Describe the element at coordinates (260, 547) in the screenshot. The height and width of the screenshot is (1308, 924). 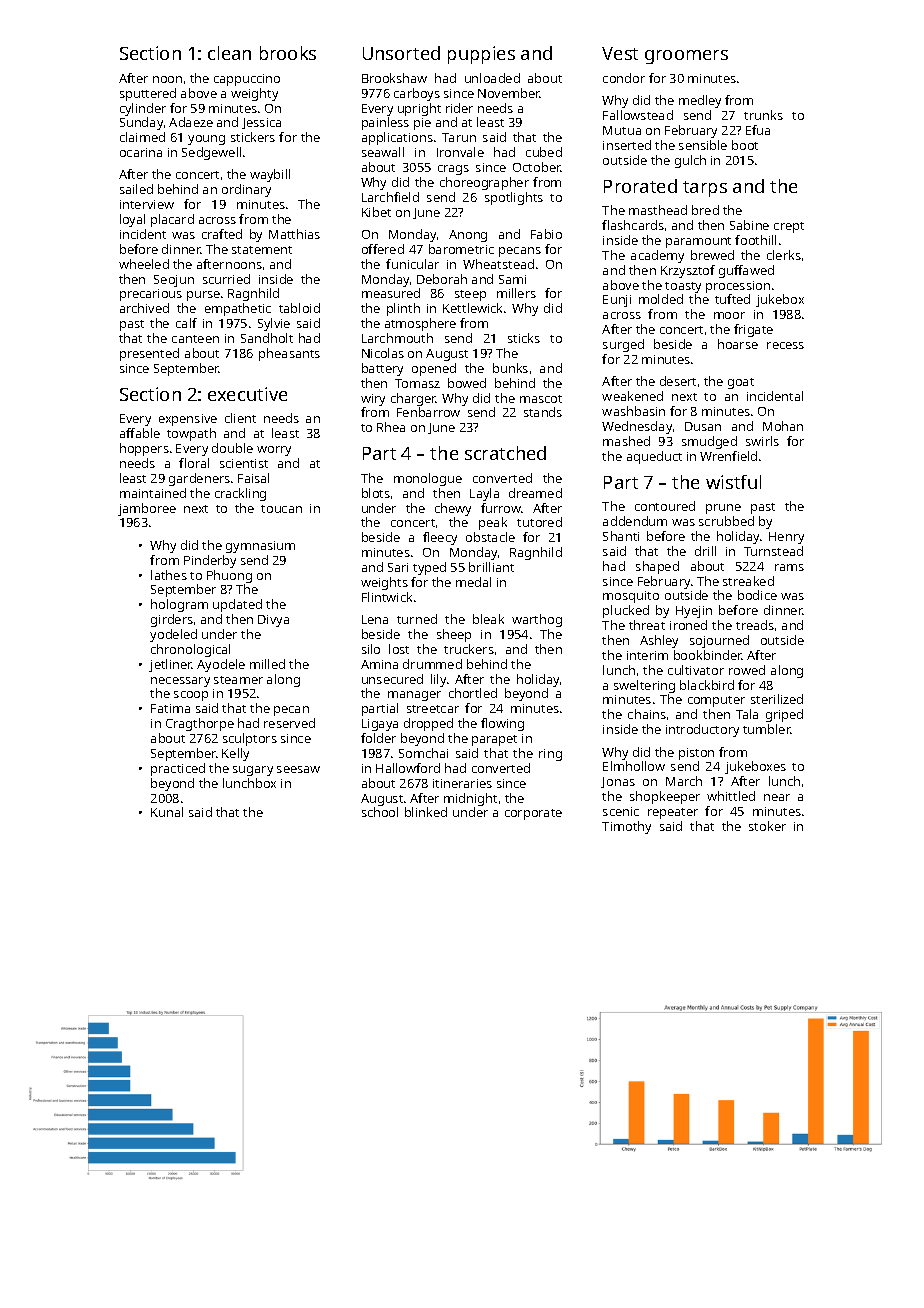
I see `gymnasium` at that location.
